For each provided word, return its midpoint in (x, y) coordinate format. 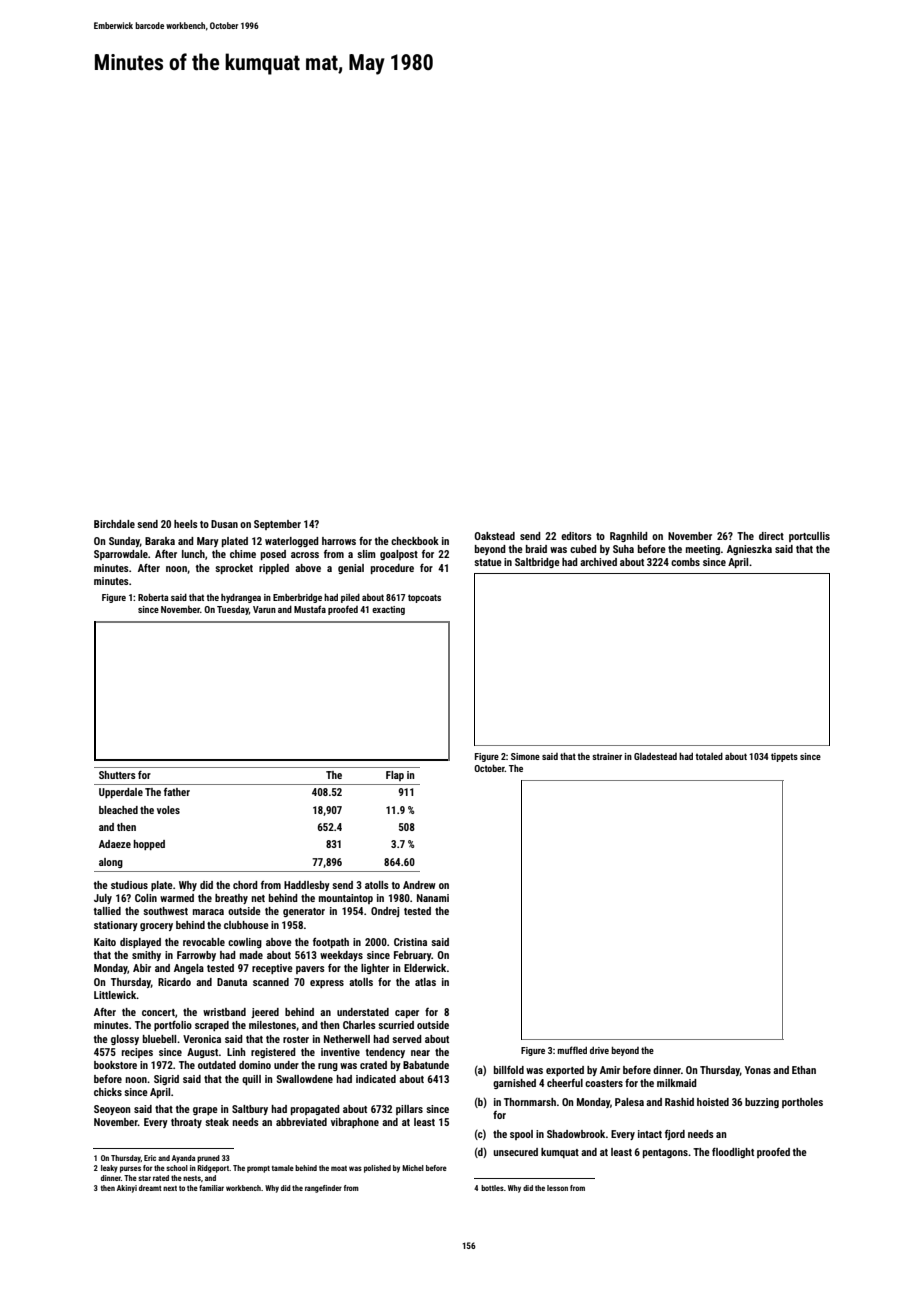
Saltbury (250, 1110)
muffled (572, 1050)
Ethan (804, 1070)
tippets (784, 757)
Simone (525, 756)
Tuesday (233, 610)
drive (599, 1050)
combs (685, 562)
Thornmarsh (530, 1102)
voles (168, 810)
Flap (395, 776)
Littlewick (115, 995)
